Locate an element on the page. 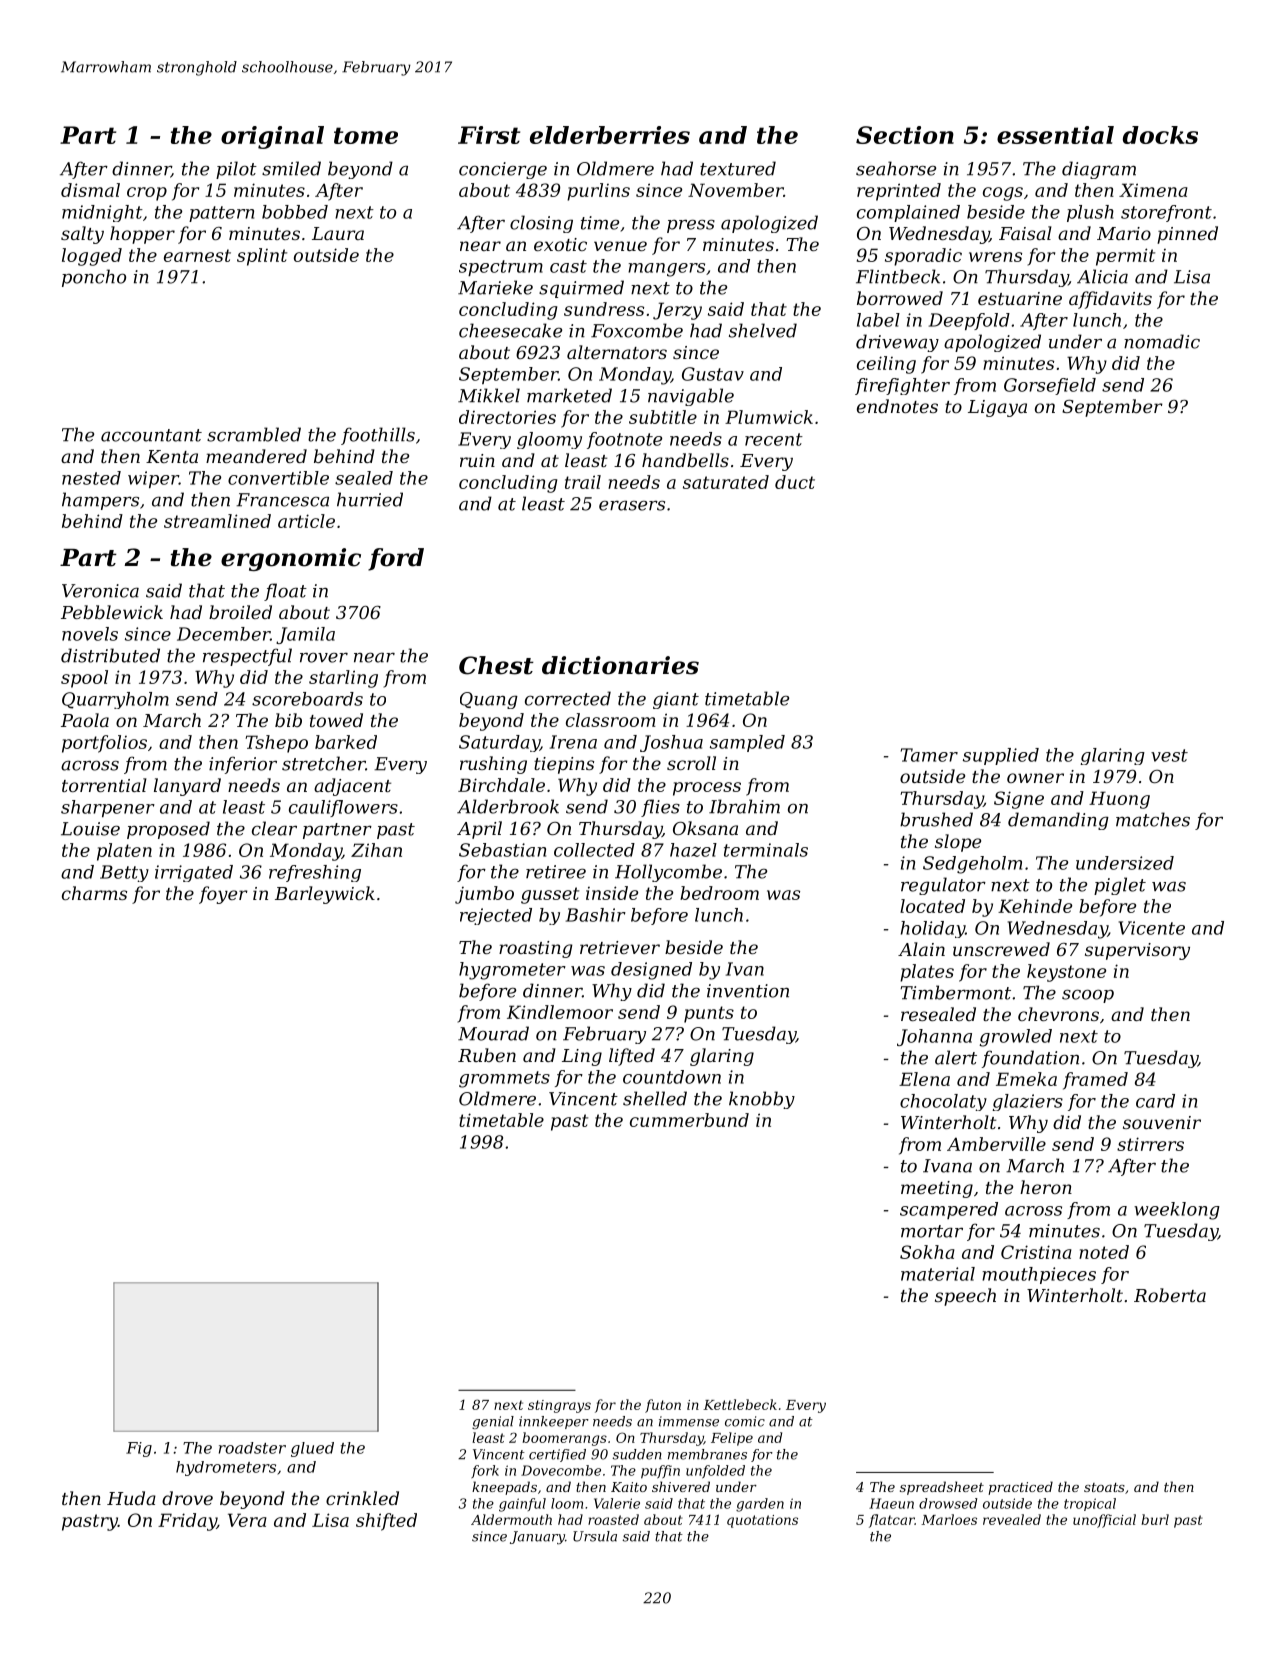  mouthpieces is located at coordinates (1039, 1275).
